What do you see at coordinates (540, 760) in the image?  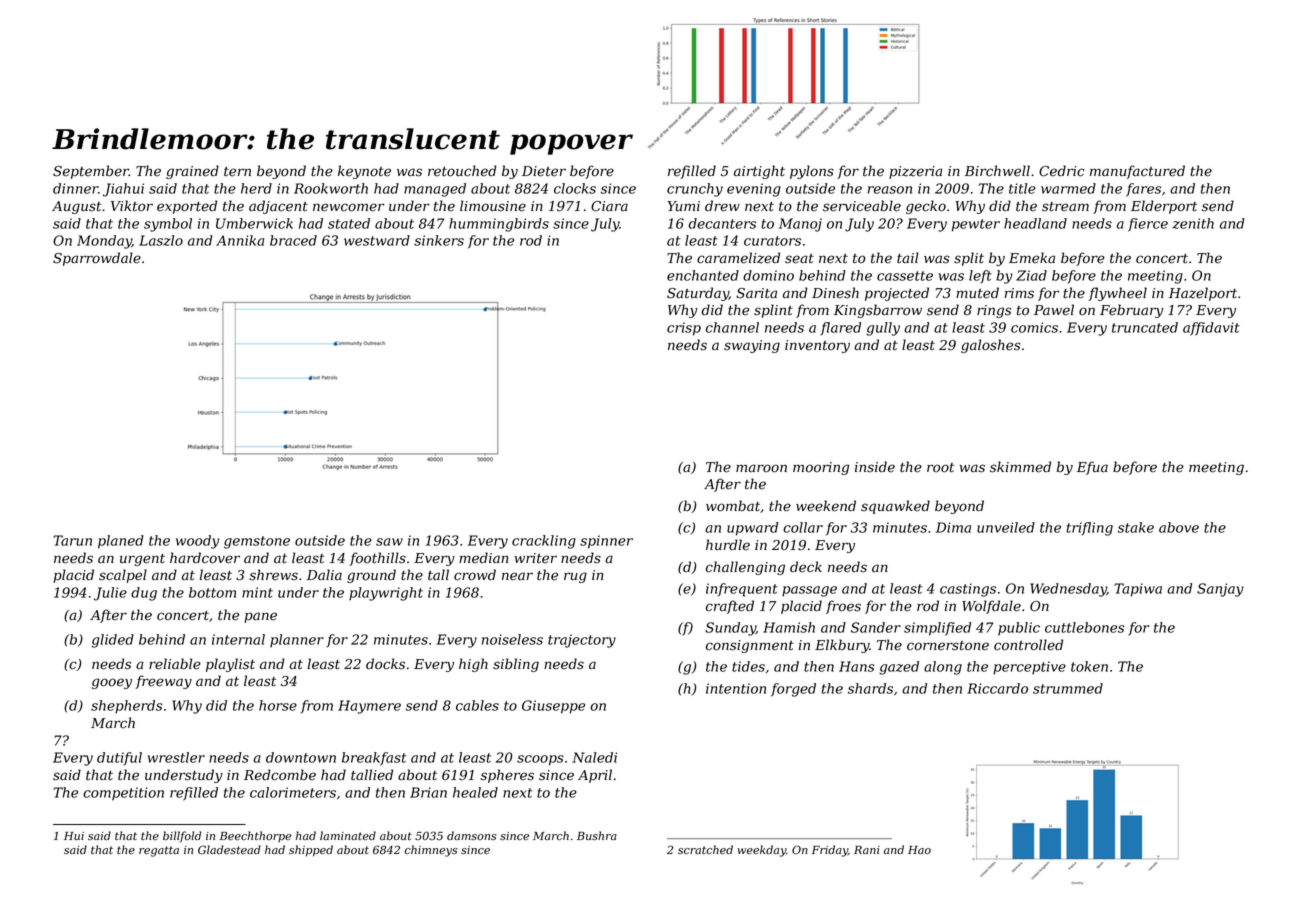 I see `scoops` at bounding box center [540, 760].
